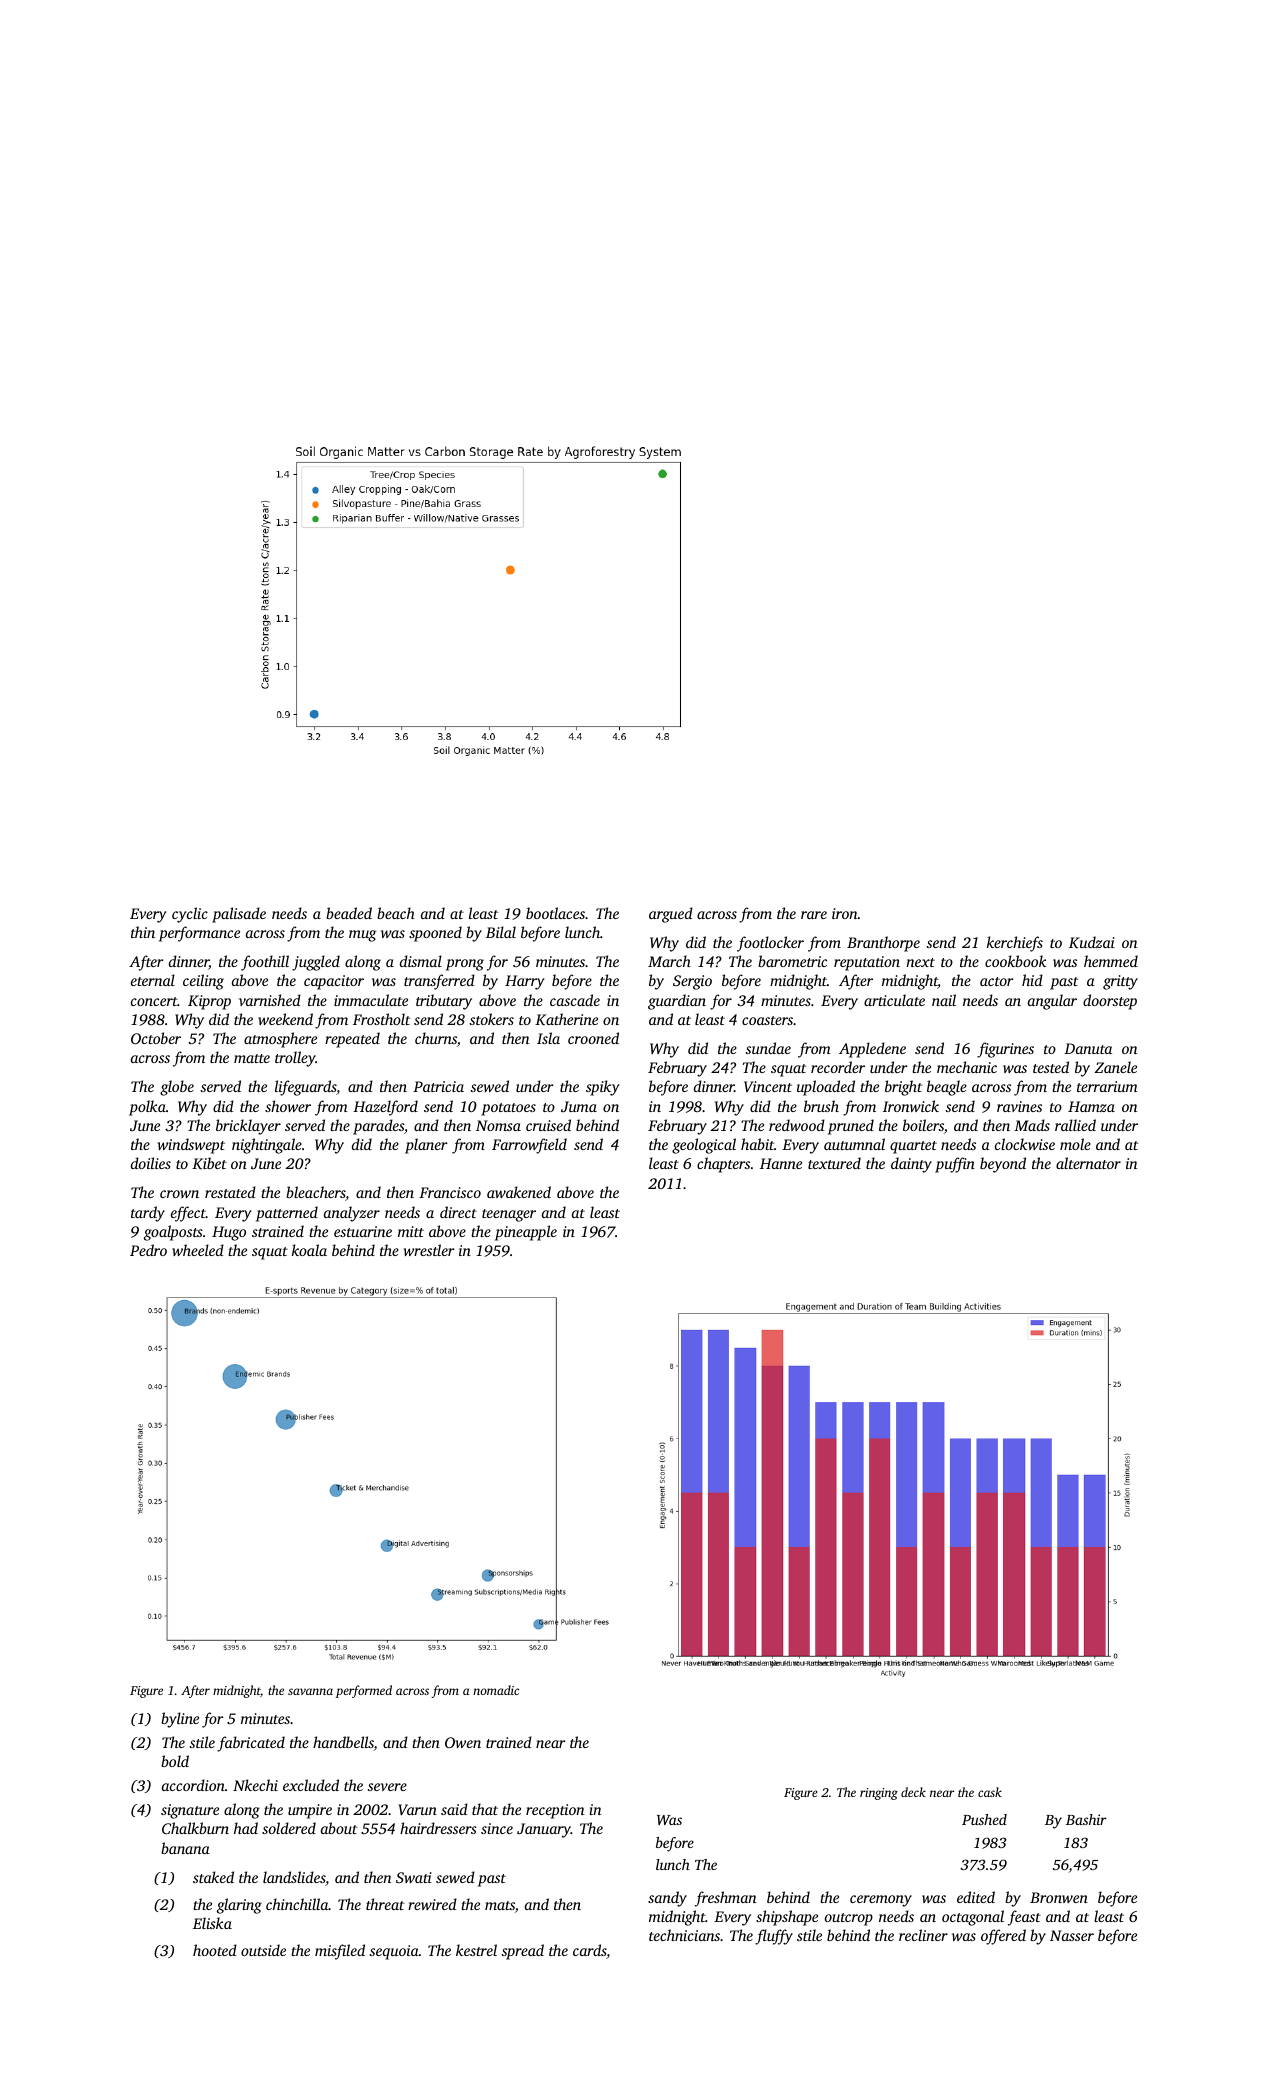 Image resolution: width=1268 pixels, height=2089 pixels. What do you see at coordinates (239, 915) in the document?
I see `palisade` at bounding box center [239, 915].
